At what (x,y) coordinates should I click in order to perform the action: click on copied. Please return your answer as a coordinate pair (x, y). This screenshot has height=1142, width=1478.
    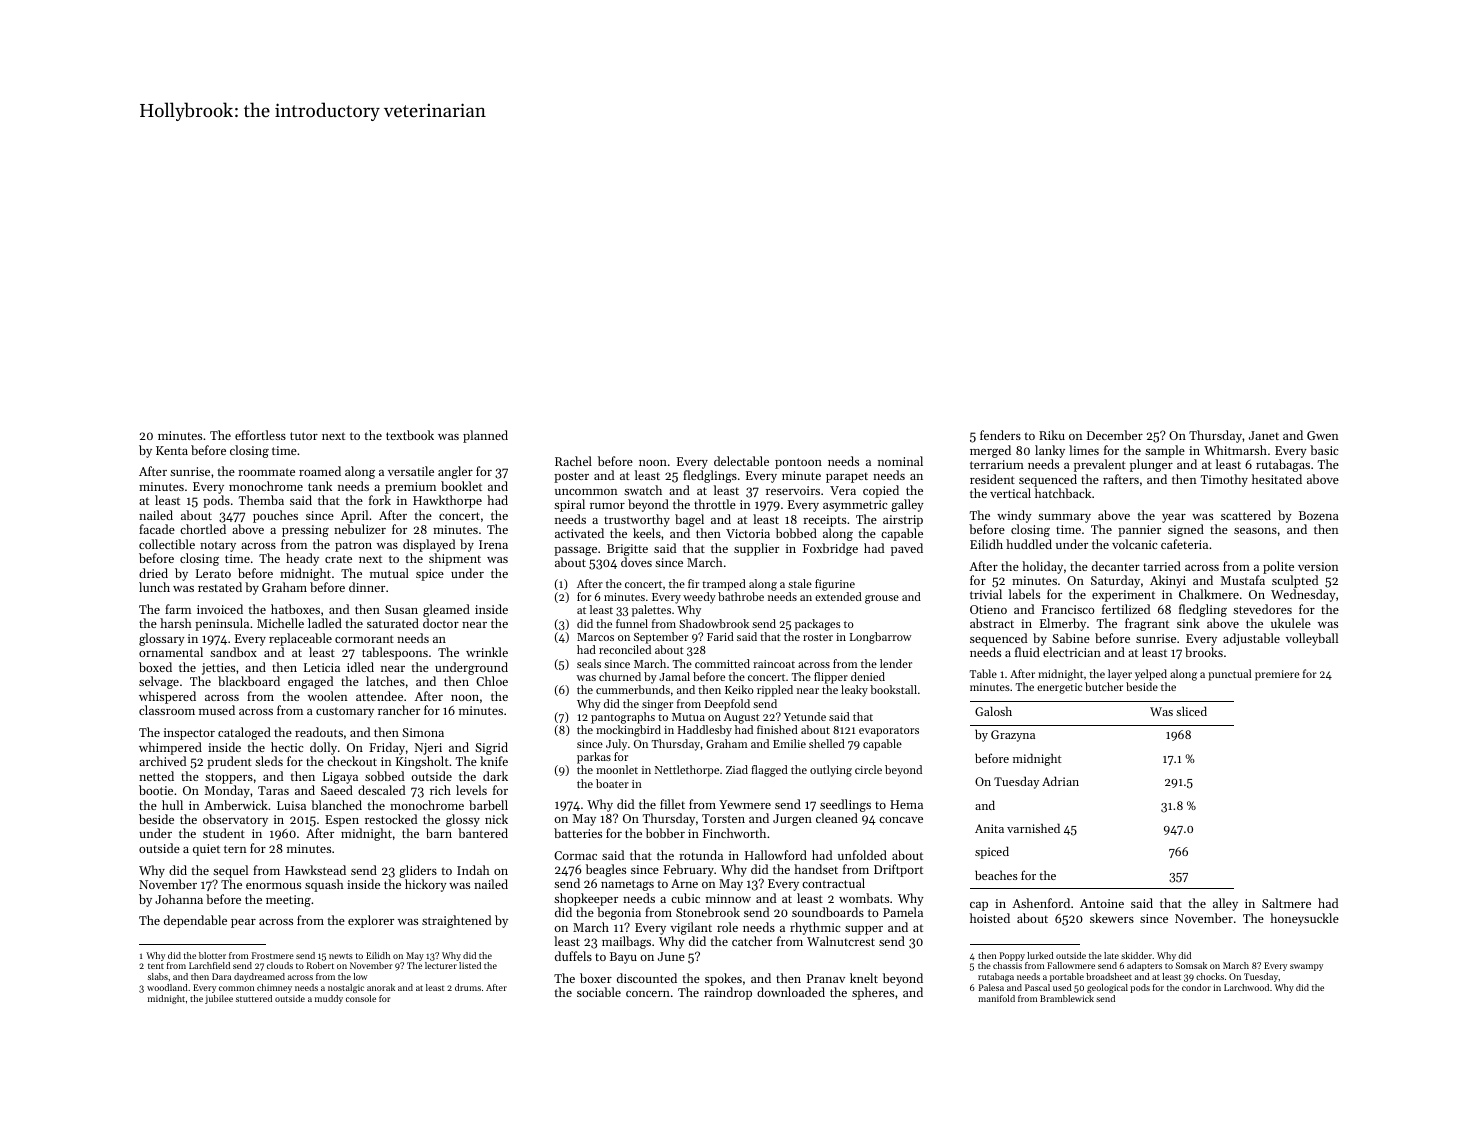
    Looking at the image, I should click on (881, 491).
